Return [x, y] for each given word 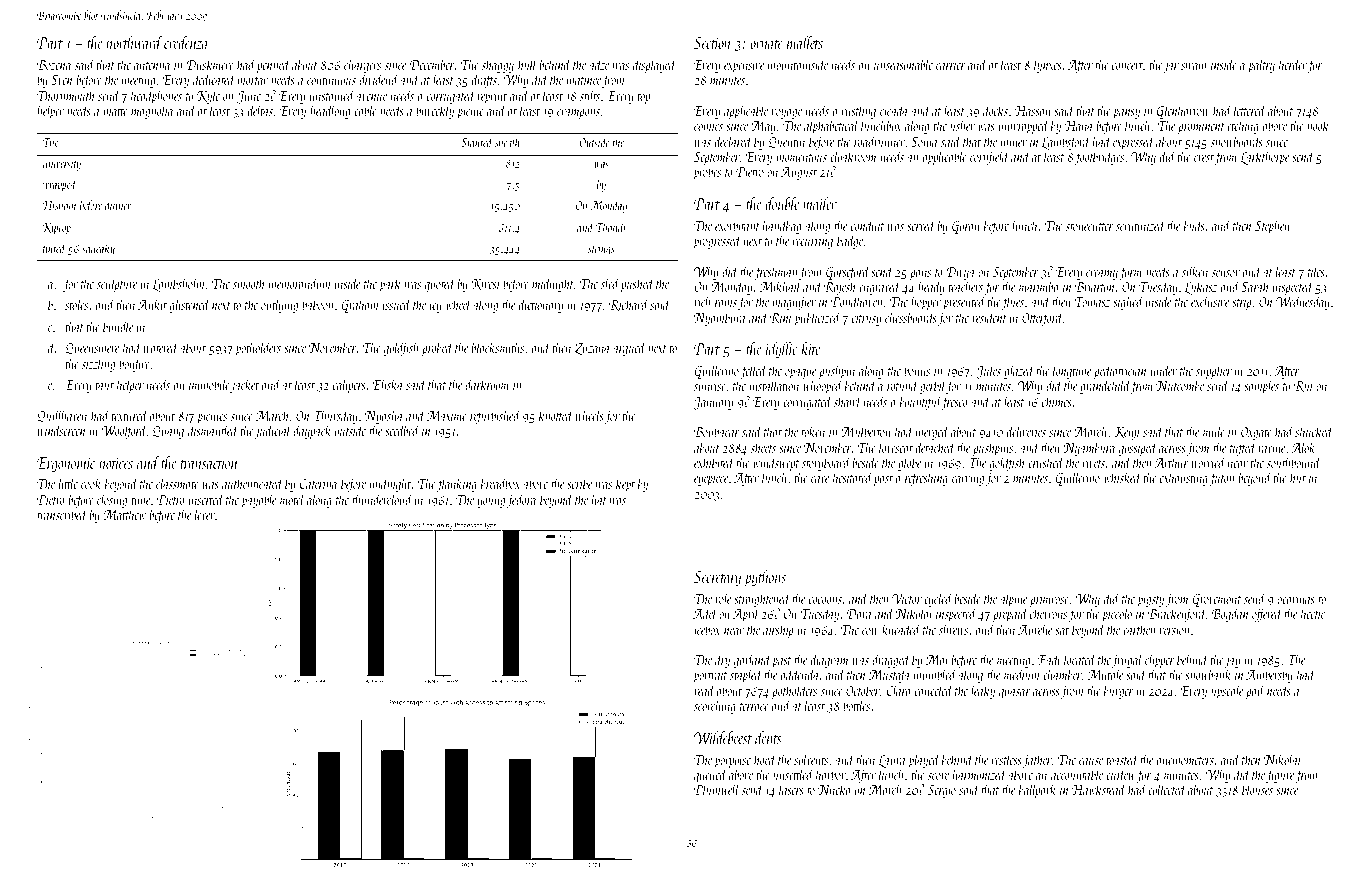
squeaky [98, 249]
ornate [766, 44]
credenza [186, 42]
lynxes [1048, 65]
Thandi [610, 227]
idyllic [781, 350]
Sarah [1254, 286]
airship [778, 630]
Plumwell [717, 789]
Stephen [1272, 226]
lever [205, 514]
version [1174, 630]
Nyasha [384, 417]
